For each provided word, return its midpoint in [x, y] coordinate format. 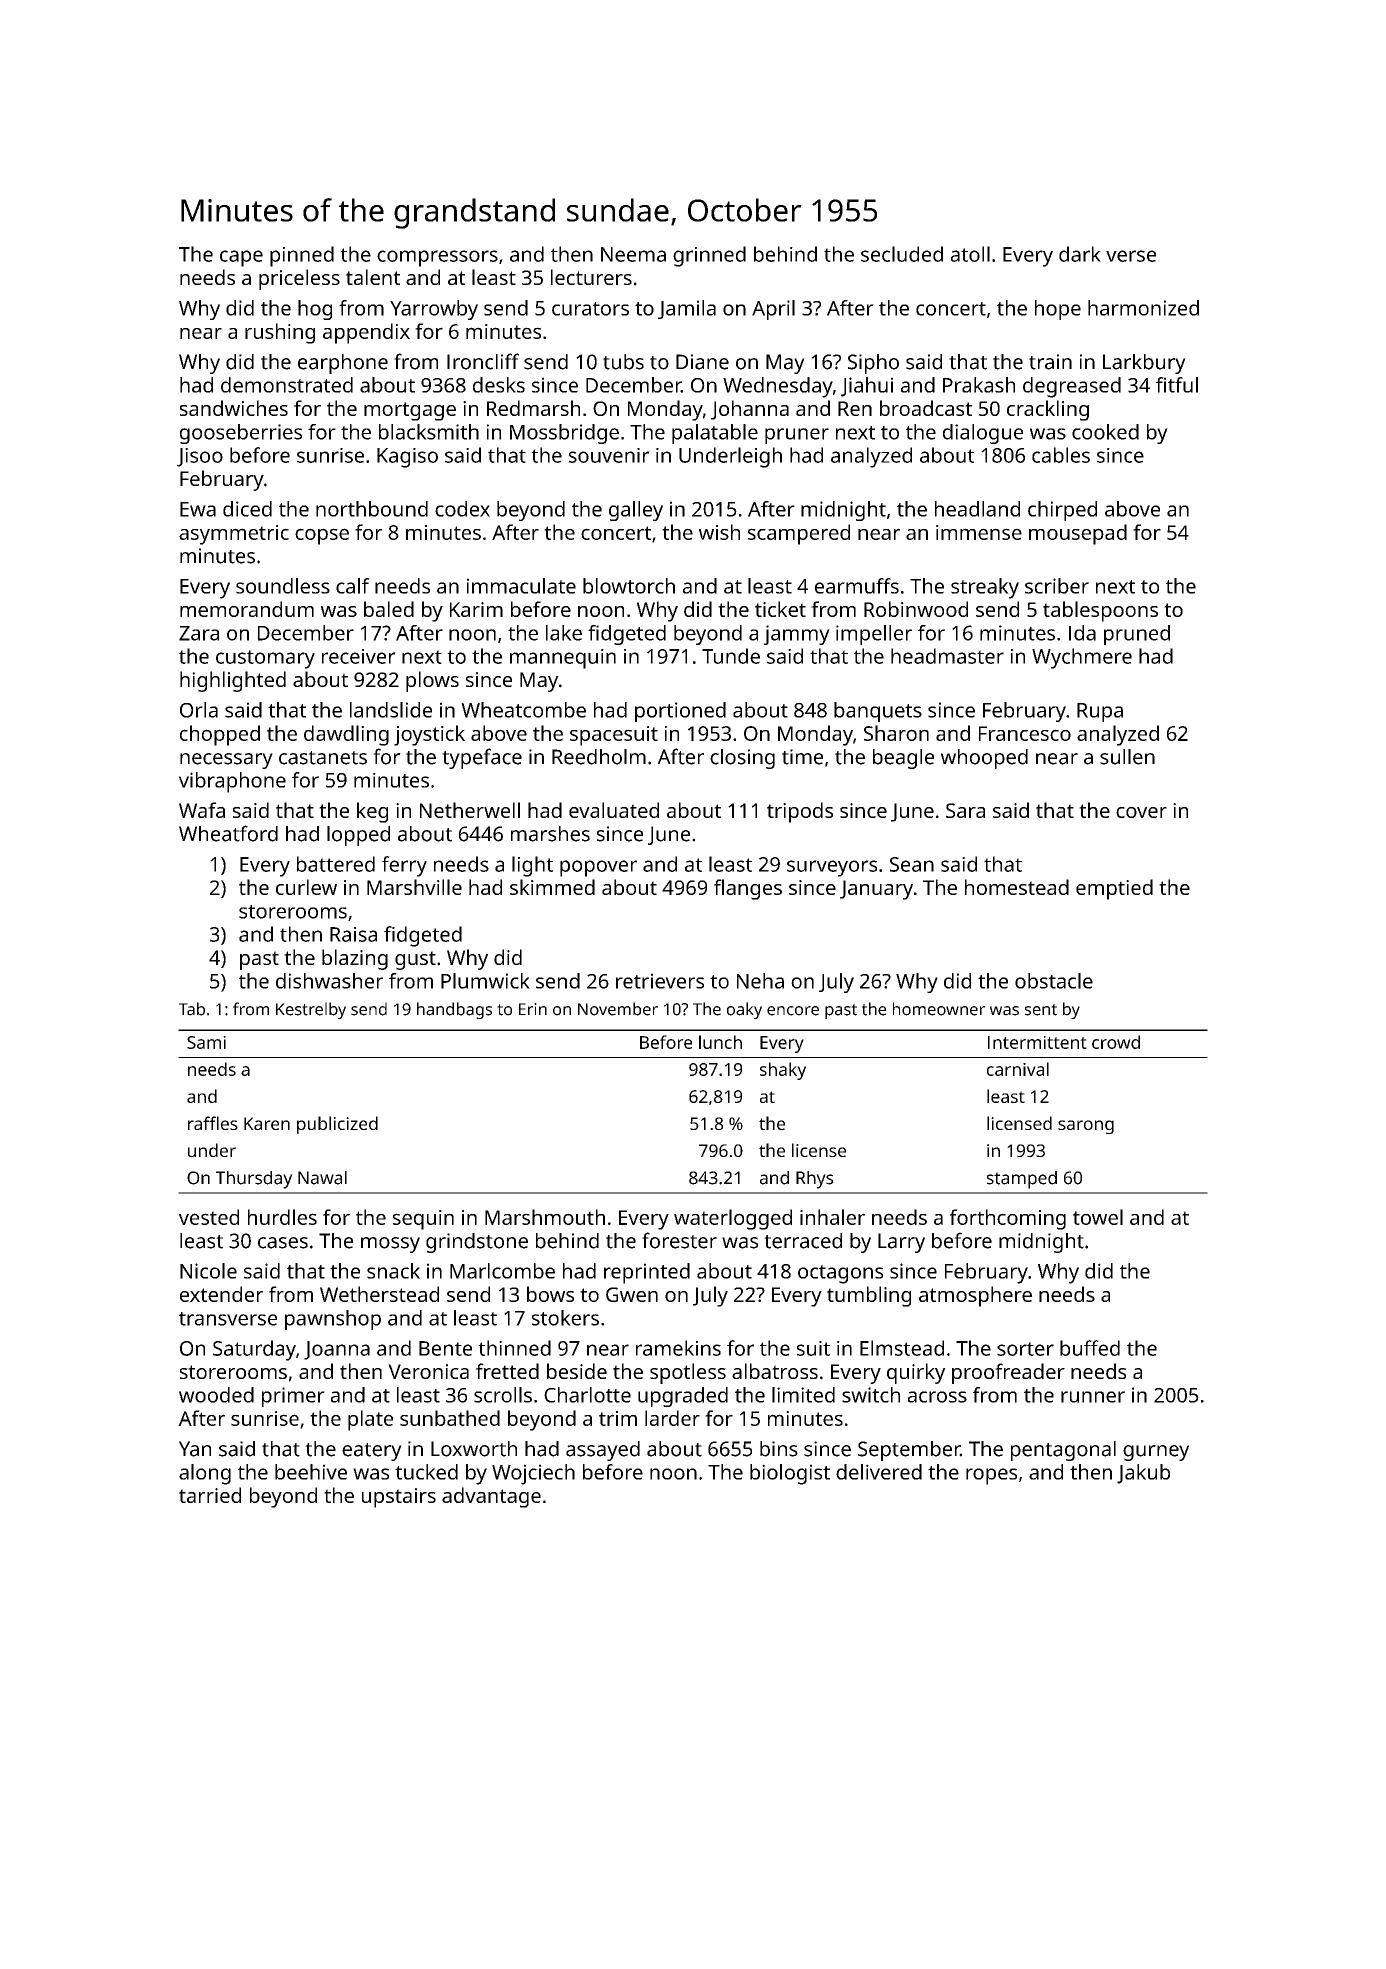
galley [636, 511]
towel [1098, 1217]
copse [322, 536]
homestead [1017, 887]
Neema [633, 254]
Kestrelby [311, 1010]
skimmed [552, 887]
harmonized [1143, 308]
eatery [372, 1452]
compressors [437, 258]
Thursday [254, 1180]
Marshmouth [545, 1217]
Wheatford [228, 833]
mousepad [1078, 534]
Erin [533, 1009]
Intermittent [1037, 1042]
